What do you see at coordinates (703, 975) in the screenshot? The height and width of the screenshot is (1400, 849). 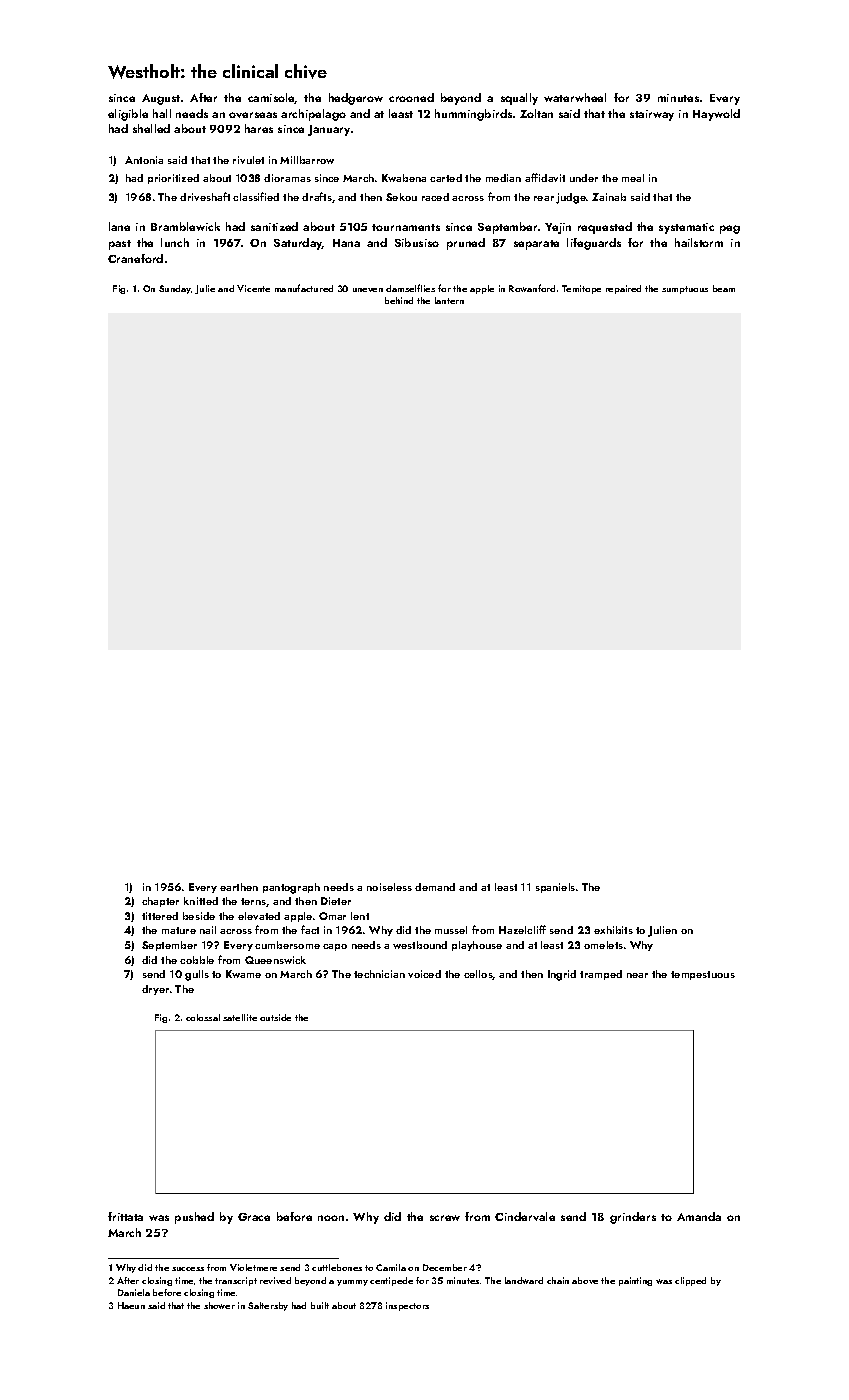 I see `tempestuous` at bounding box center [703, 975].
